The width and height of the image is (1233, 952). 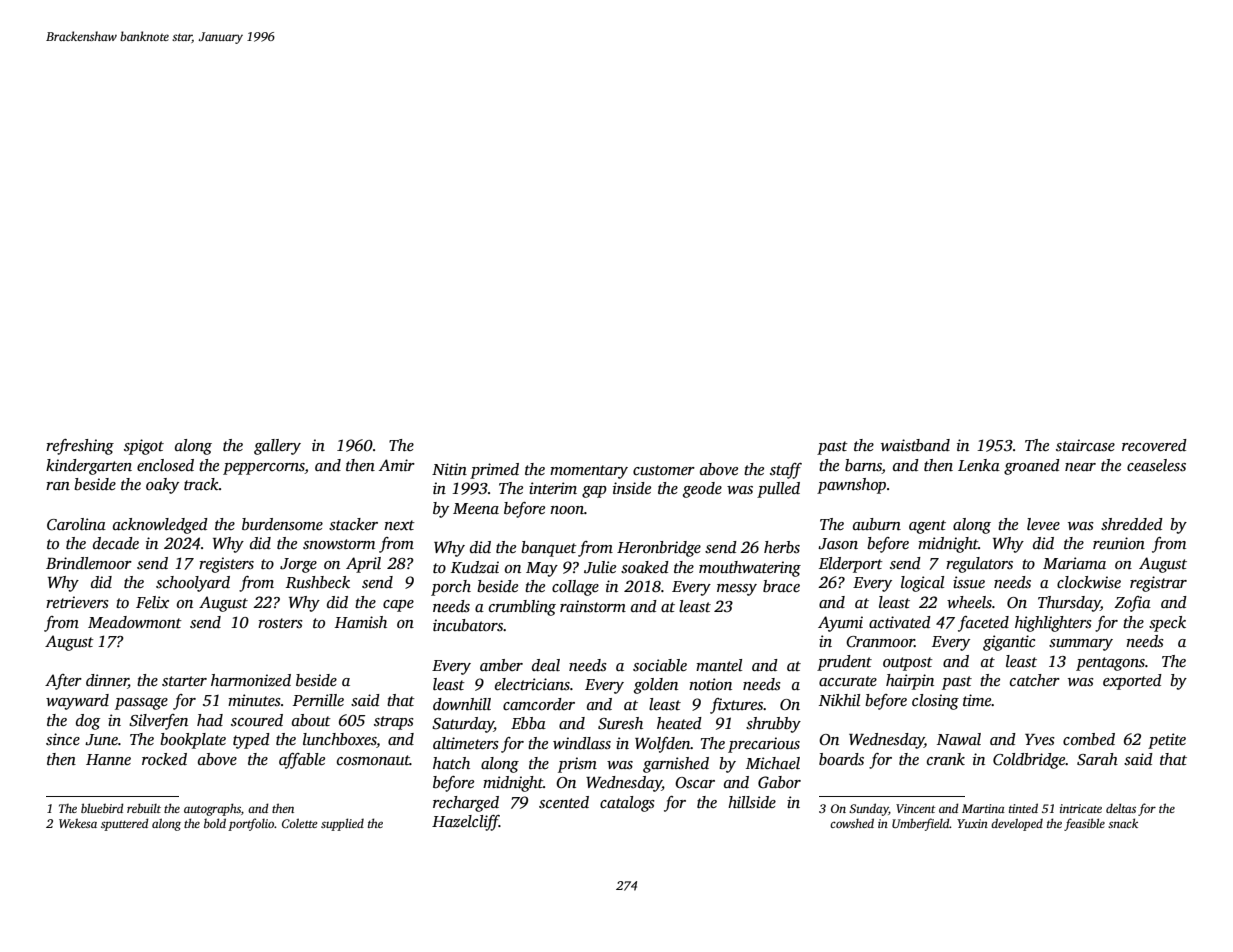 What do you see at coordinates (125, 824) in the image?
I see `sputtered` at bounding box center [125, 824].
